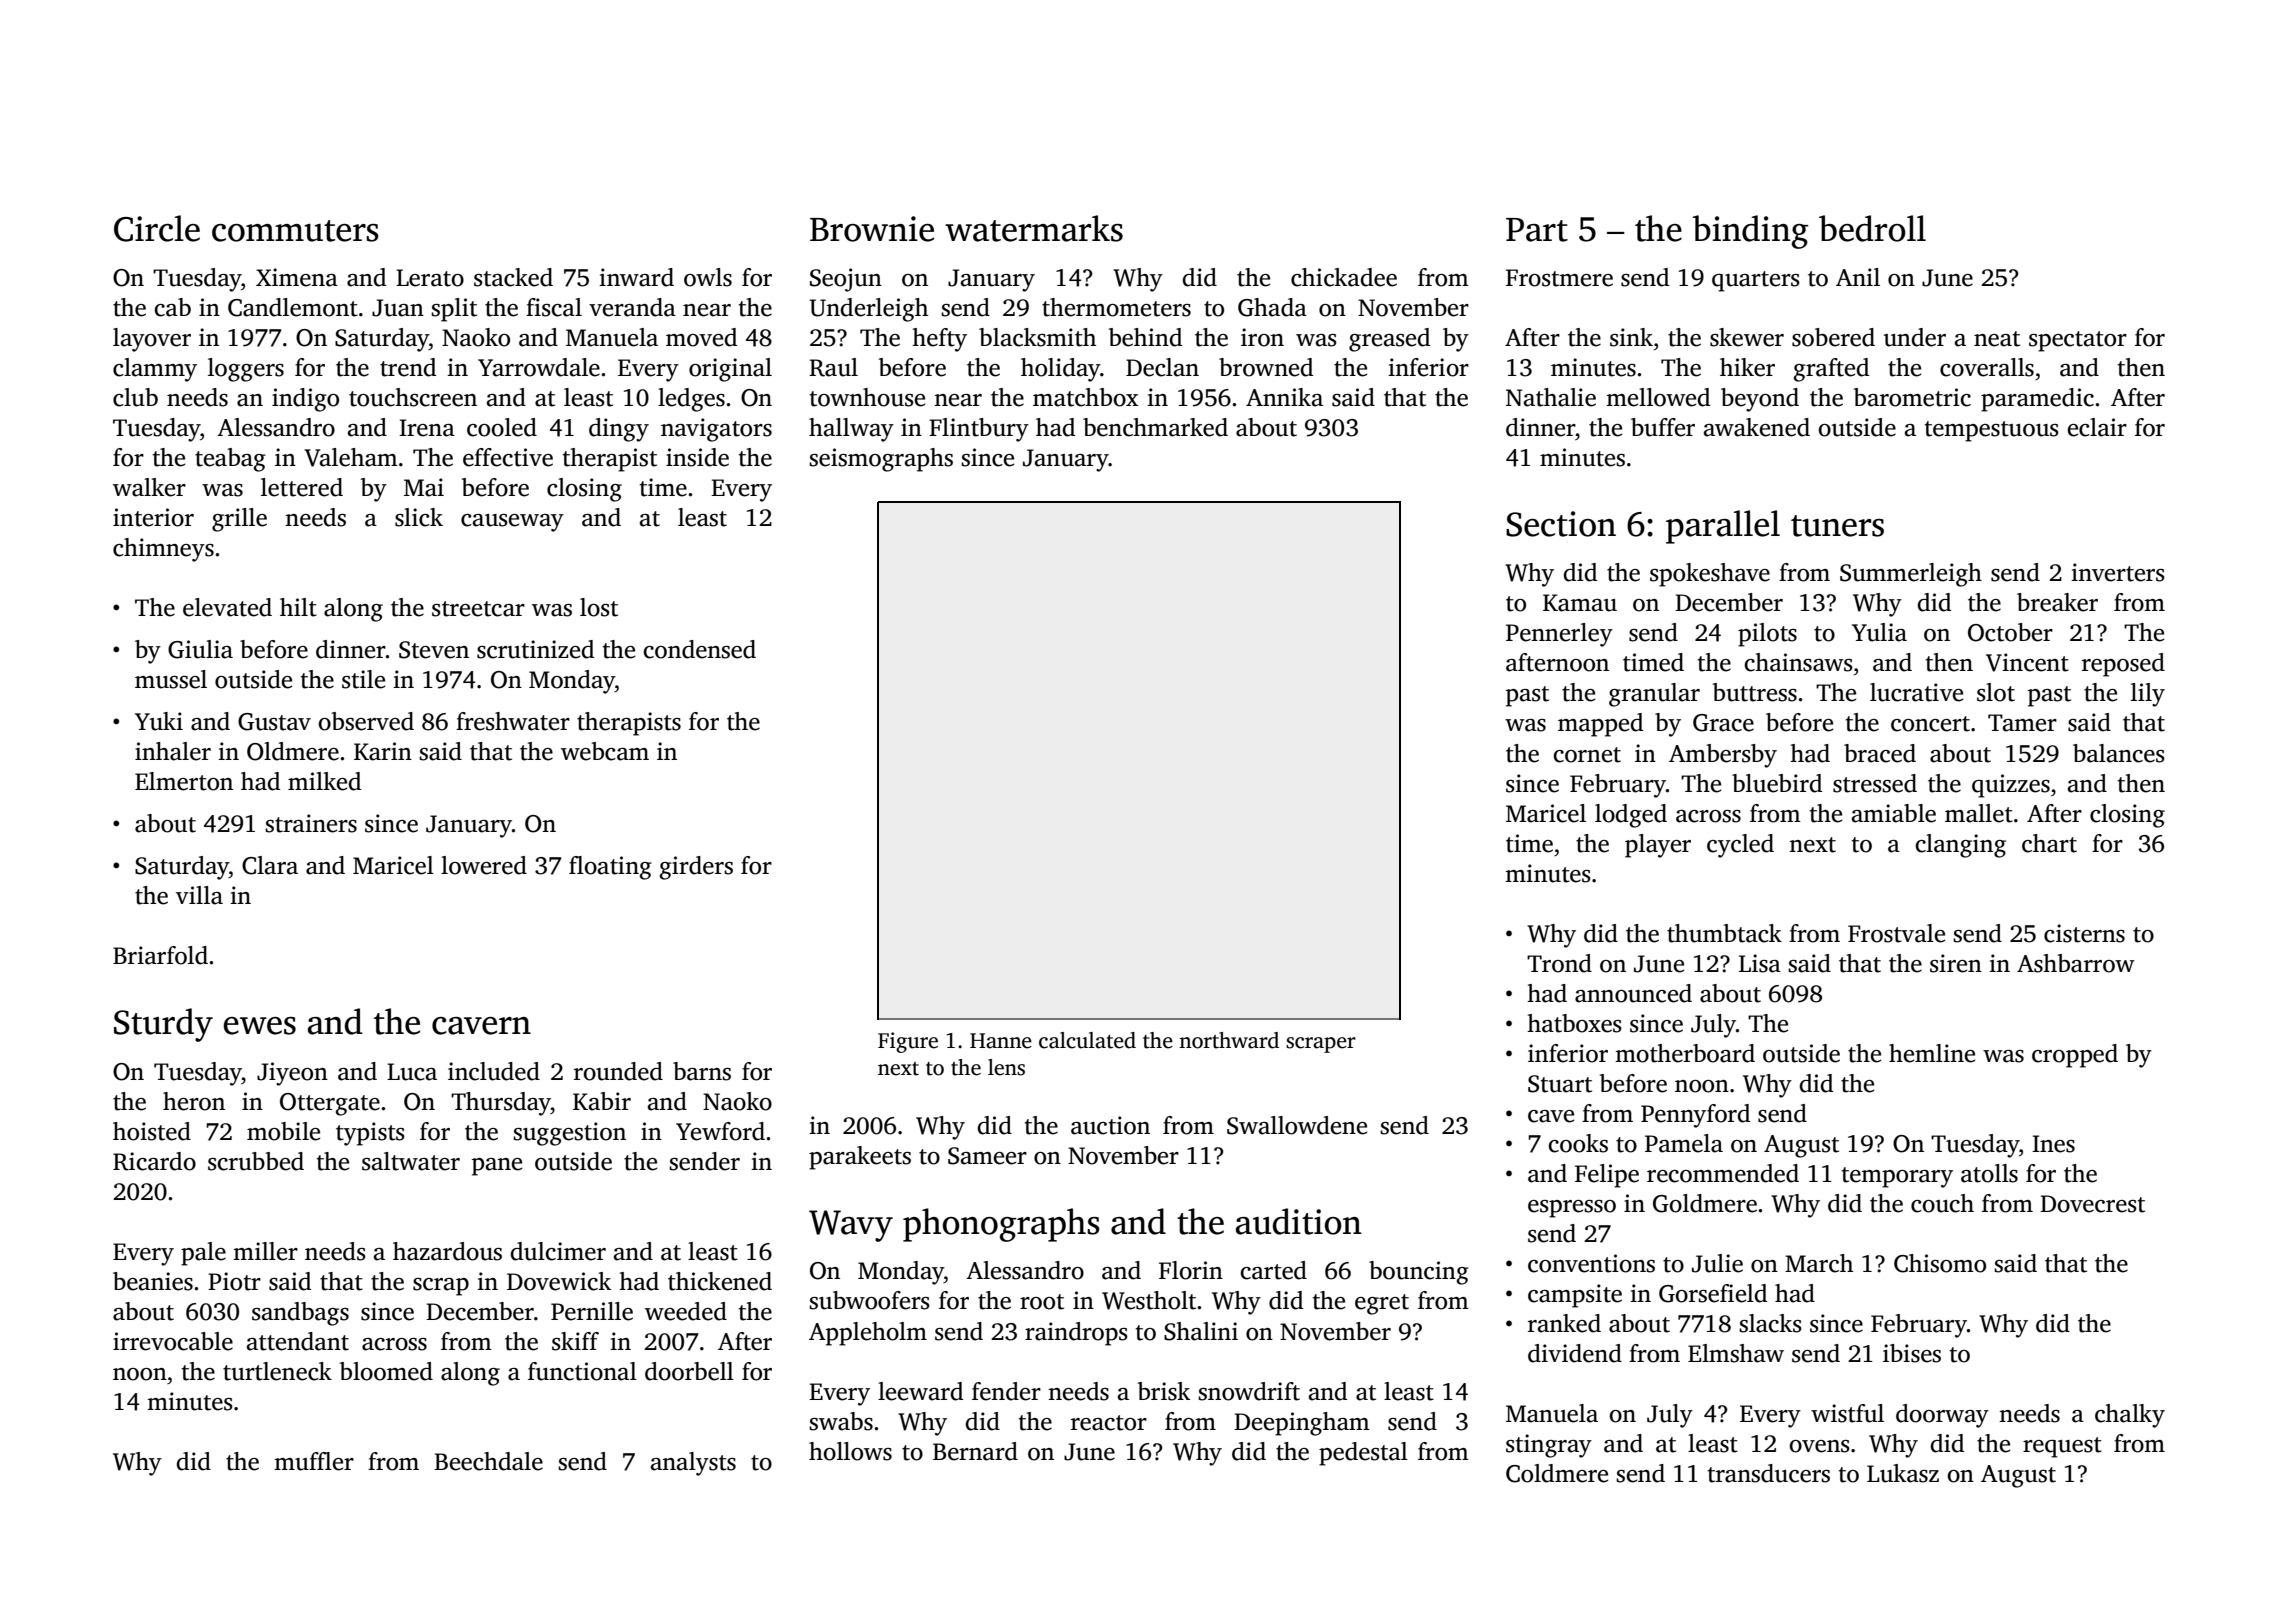 The width and height of the screenshot is (2278, 1611). What do you see at coordinates (386, 1371) in the screenshot?
I see `bloomed` at bounding box center [386, 1371].
